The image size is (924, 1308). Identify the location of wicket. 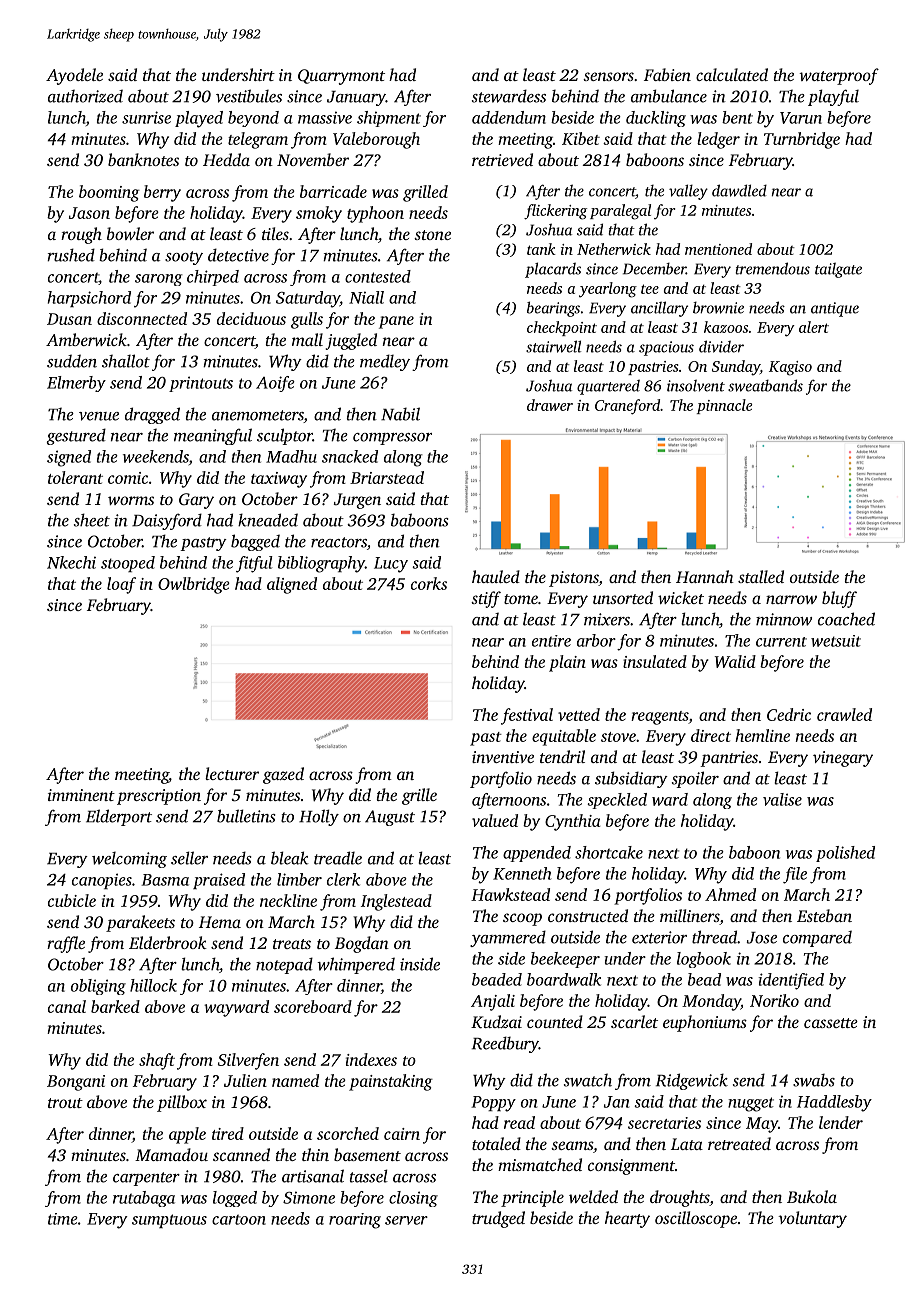
(681, 597).
